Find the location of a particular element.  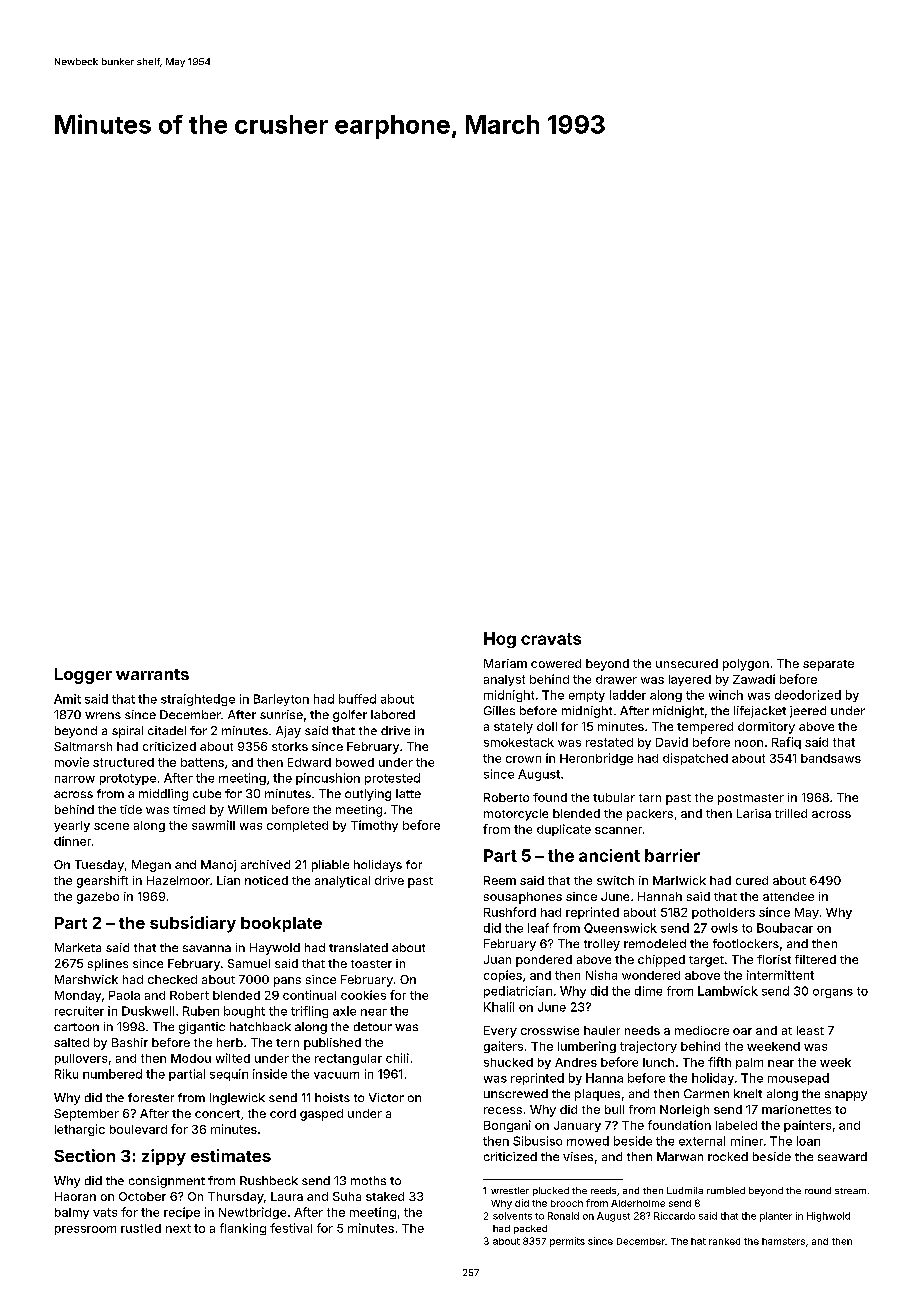

labored is located at coordinates (393, 714).
